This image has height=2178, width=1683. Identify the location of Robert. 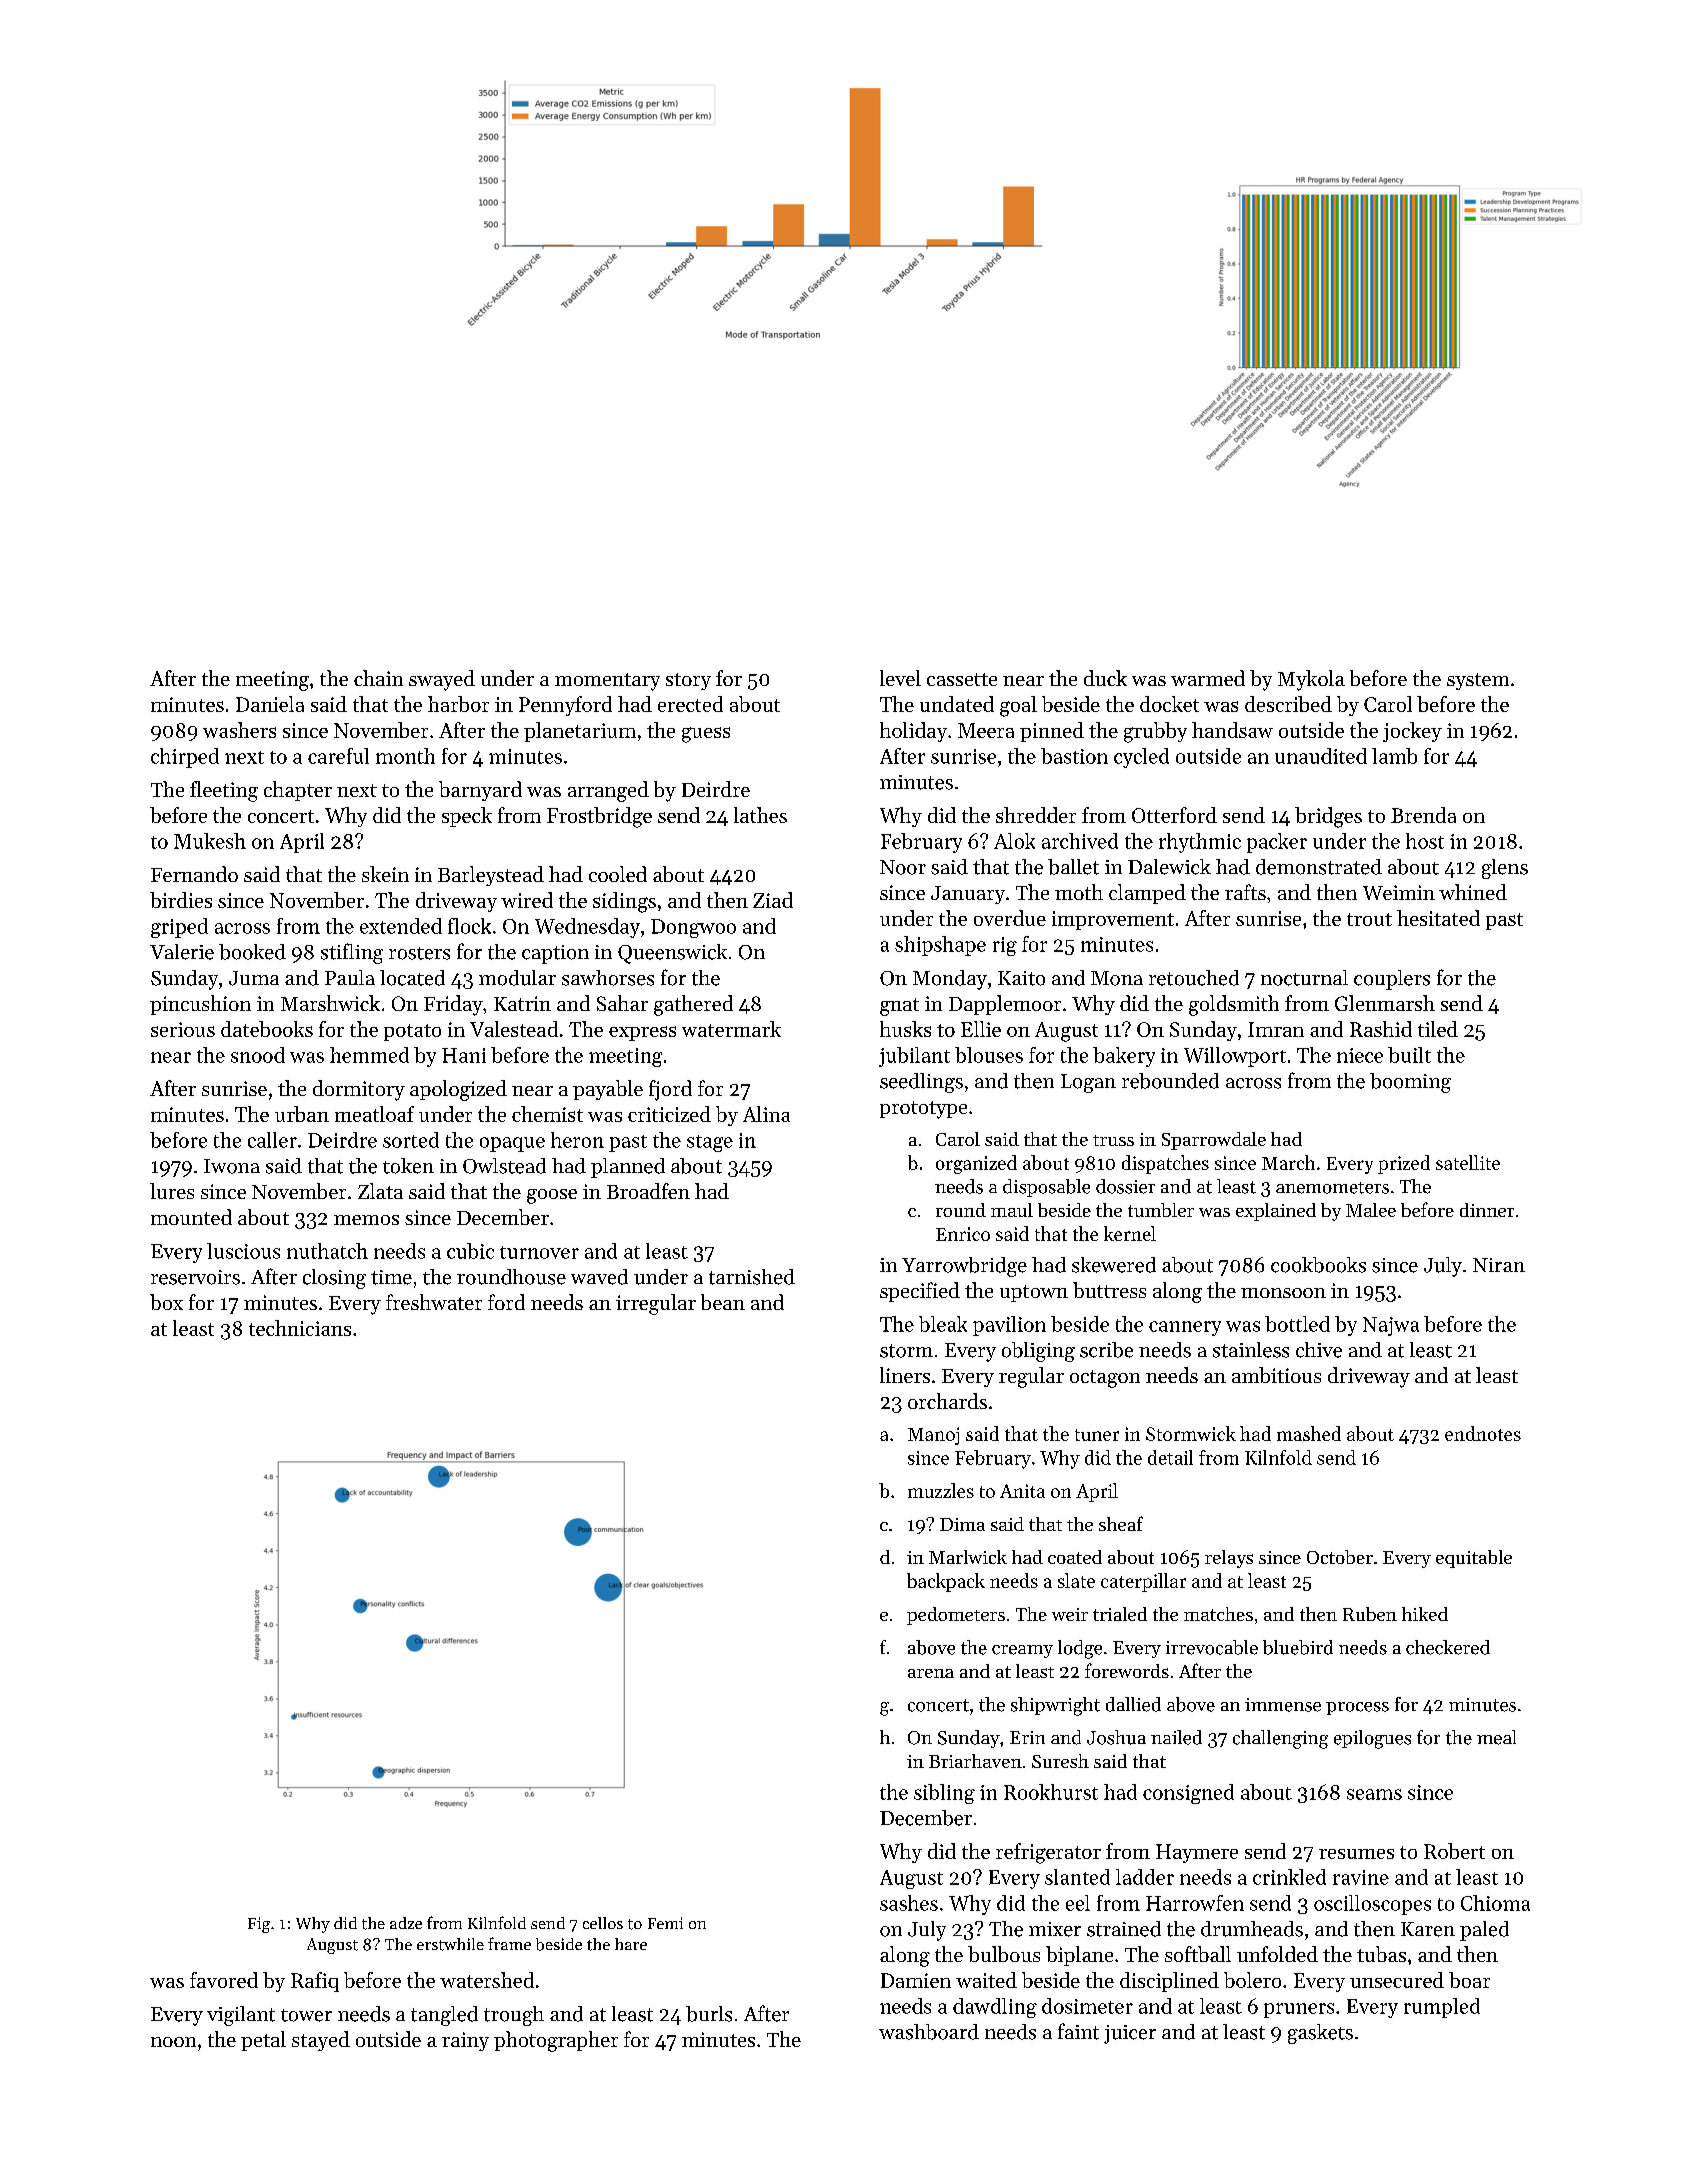
(1454, 1851).
